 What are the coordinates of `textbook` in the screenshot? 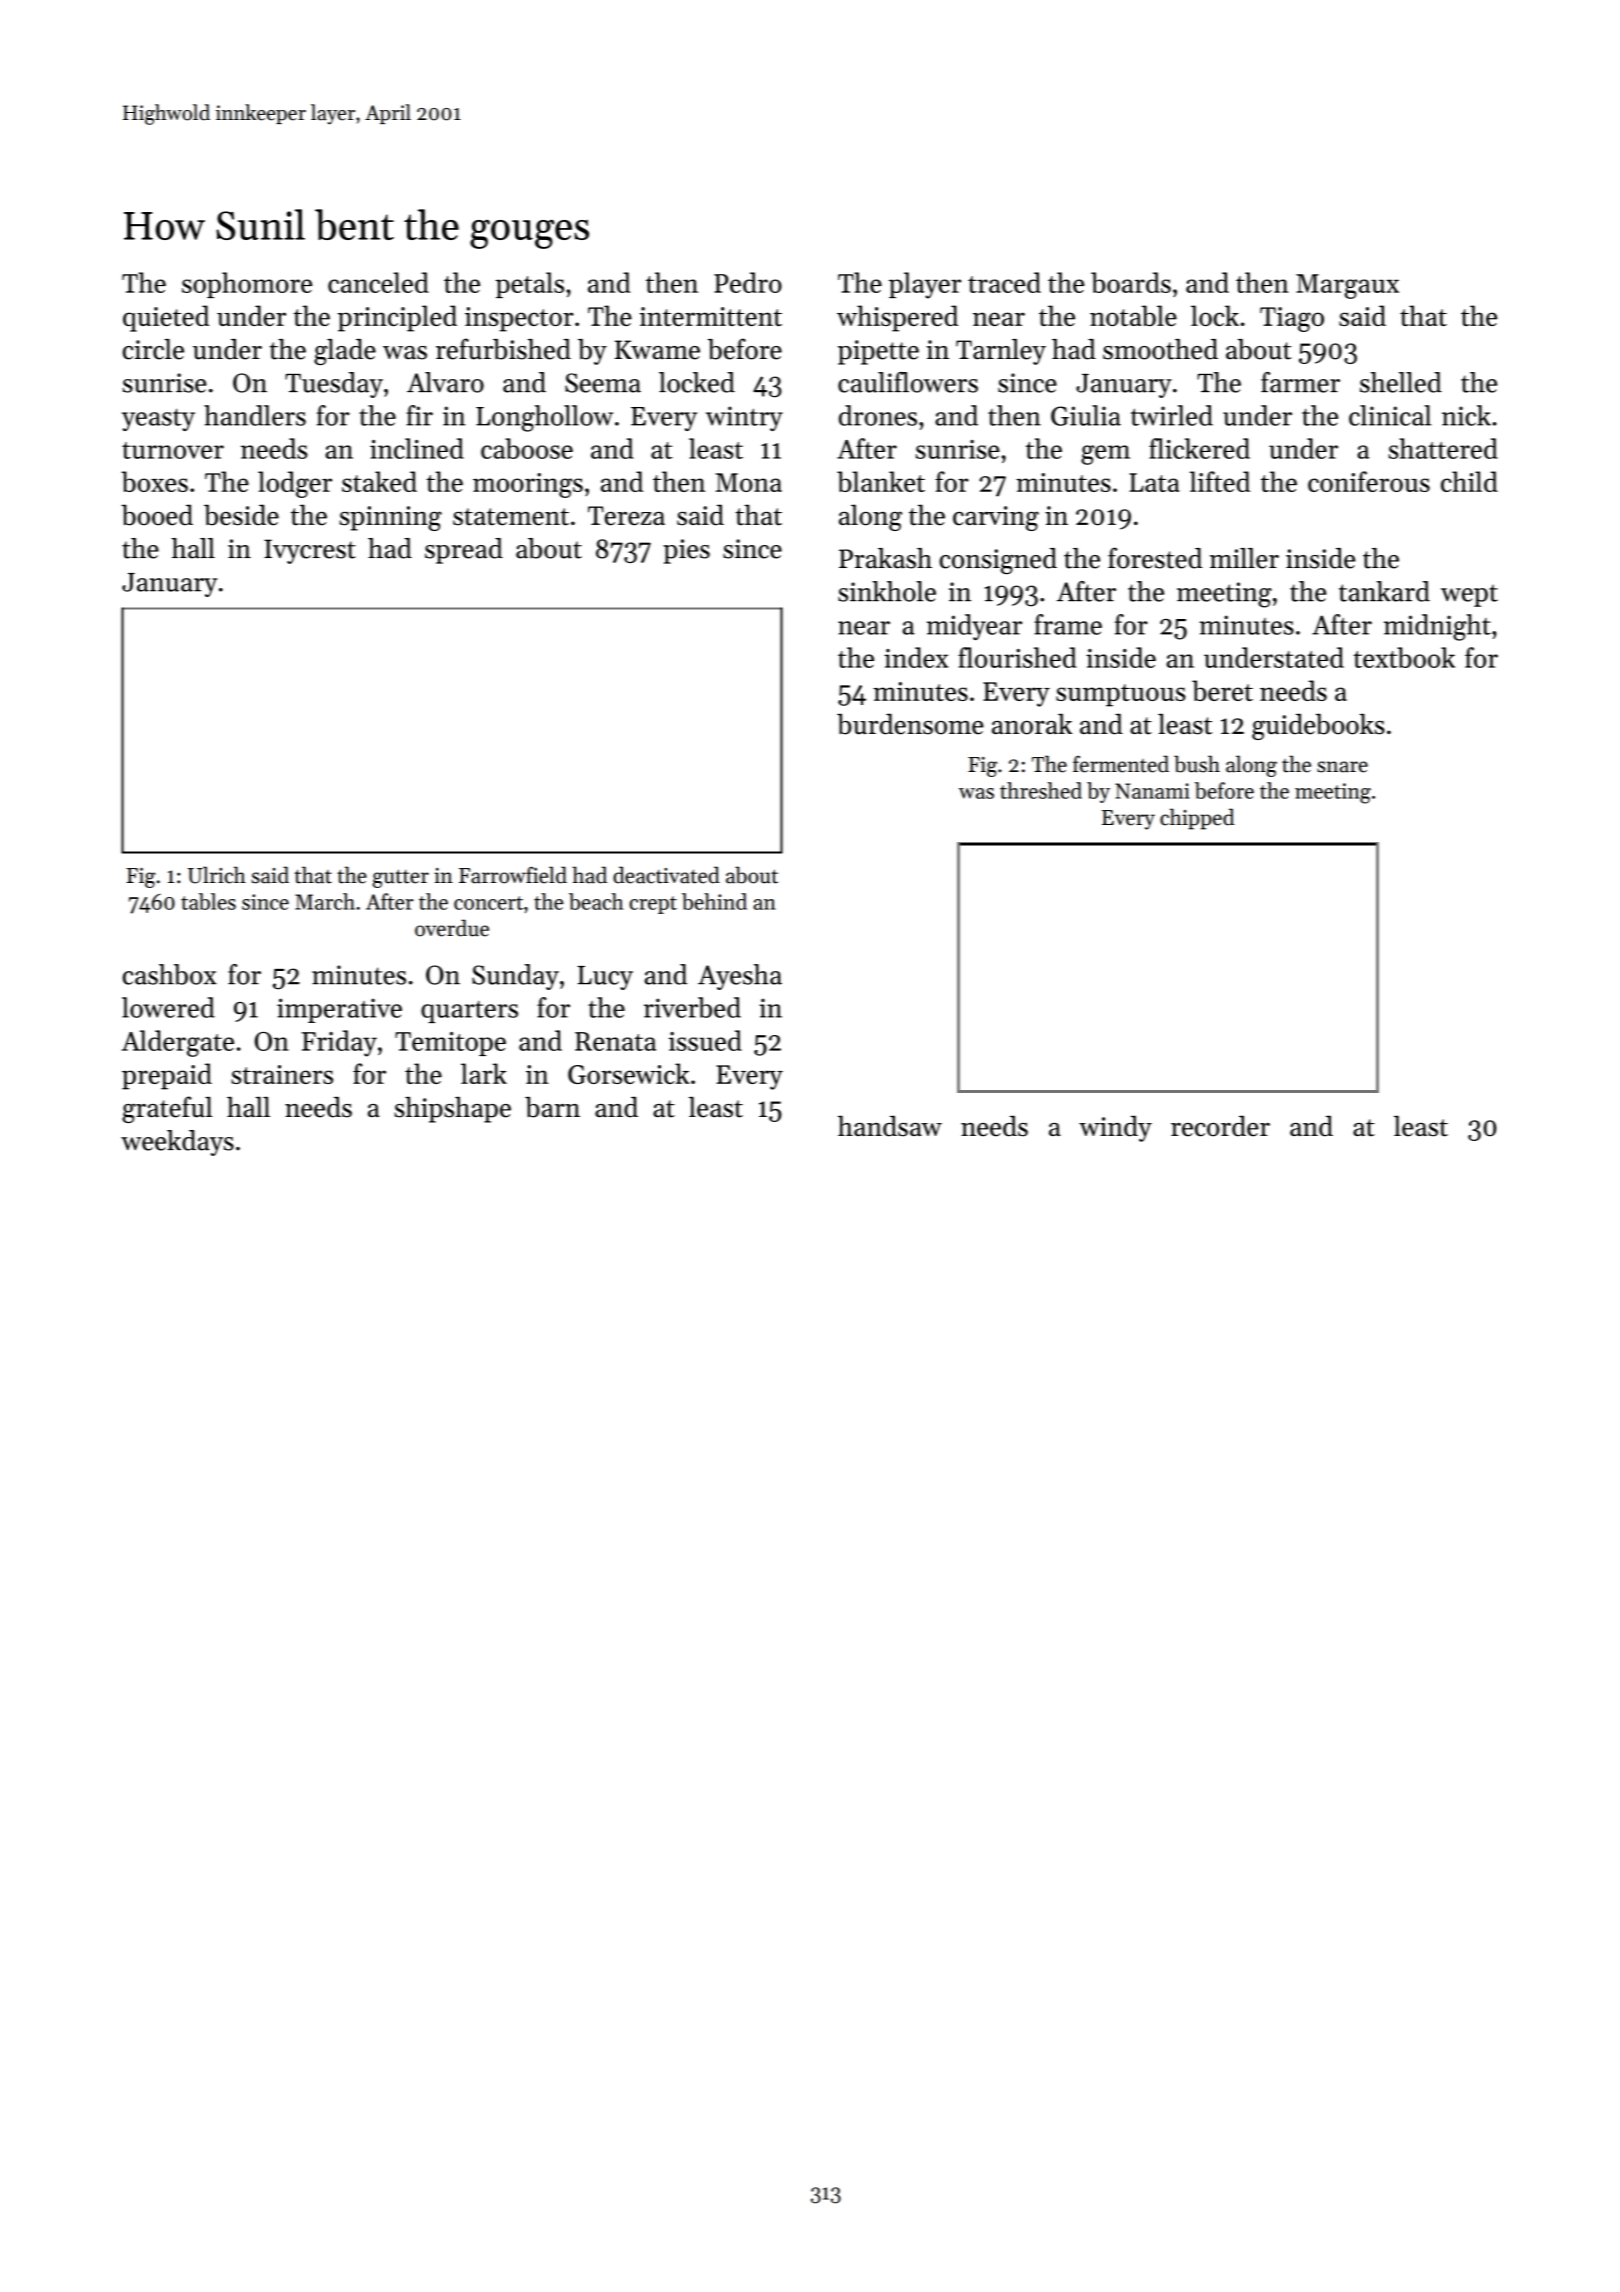 It's located at (1404, 657).
